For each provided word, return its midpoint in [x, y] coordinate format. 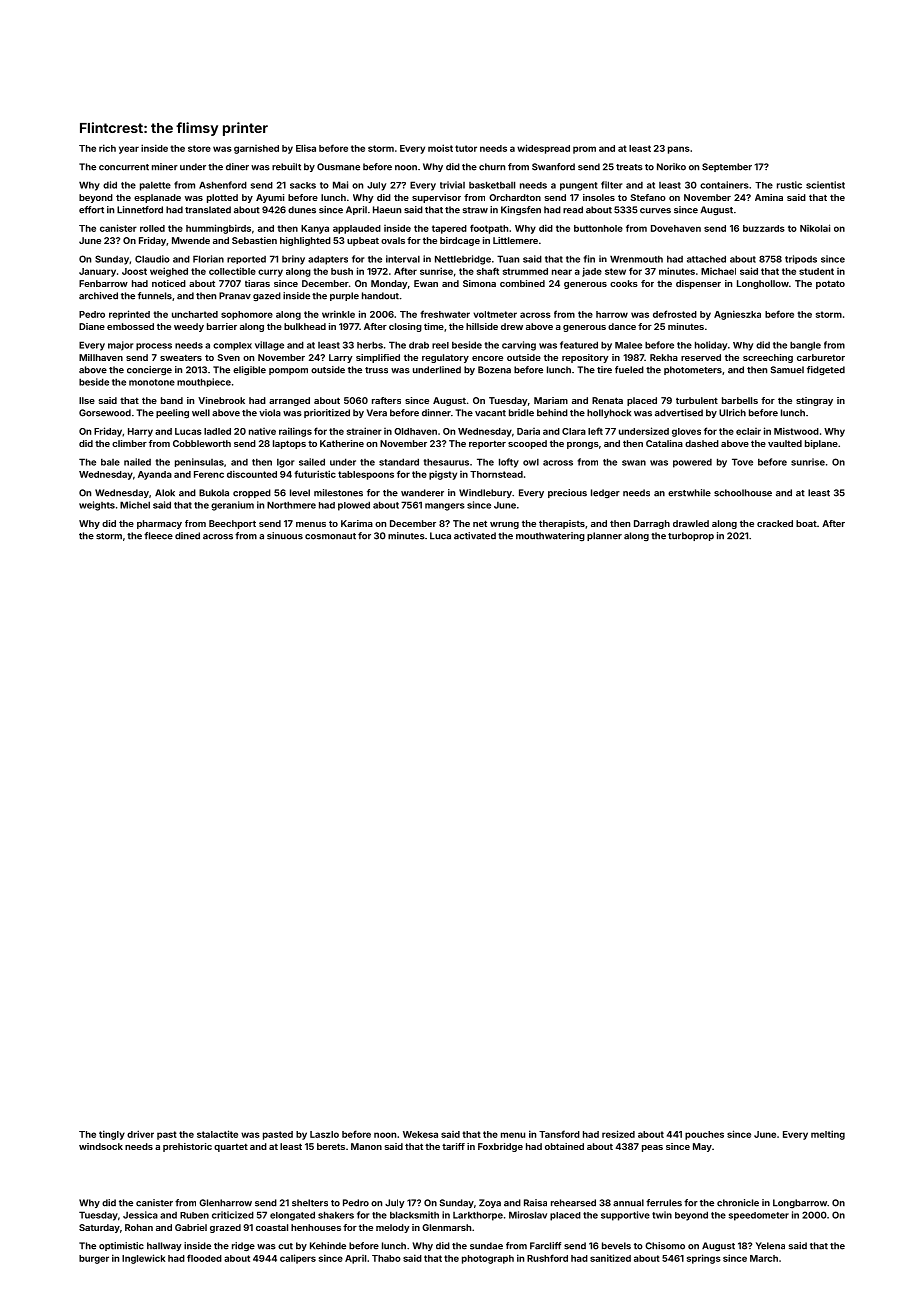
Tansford [559, 1134]
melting [828, 1135]
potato [830, 284]
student [816, 271]
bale [110, 462]
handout [380, 296]
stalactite [217, 1134]
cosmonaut [330, 536]
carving [519, 346]
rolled [152, 228]
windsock [101, 1146]
